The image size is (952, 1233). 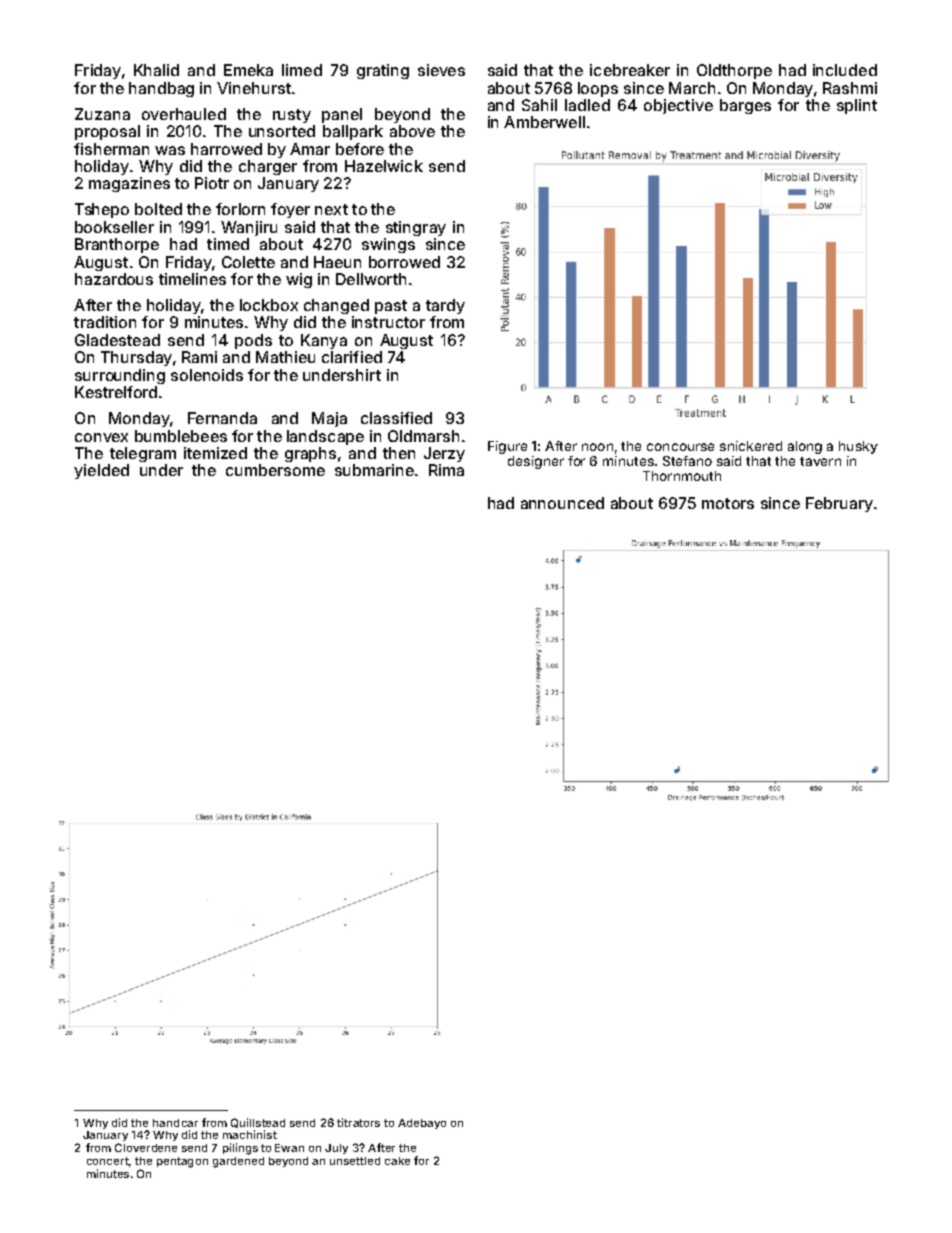 I want to click on sieves, so click(x=441, y=70).
